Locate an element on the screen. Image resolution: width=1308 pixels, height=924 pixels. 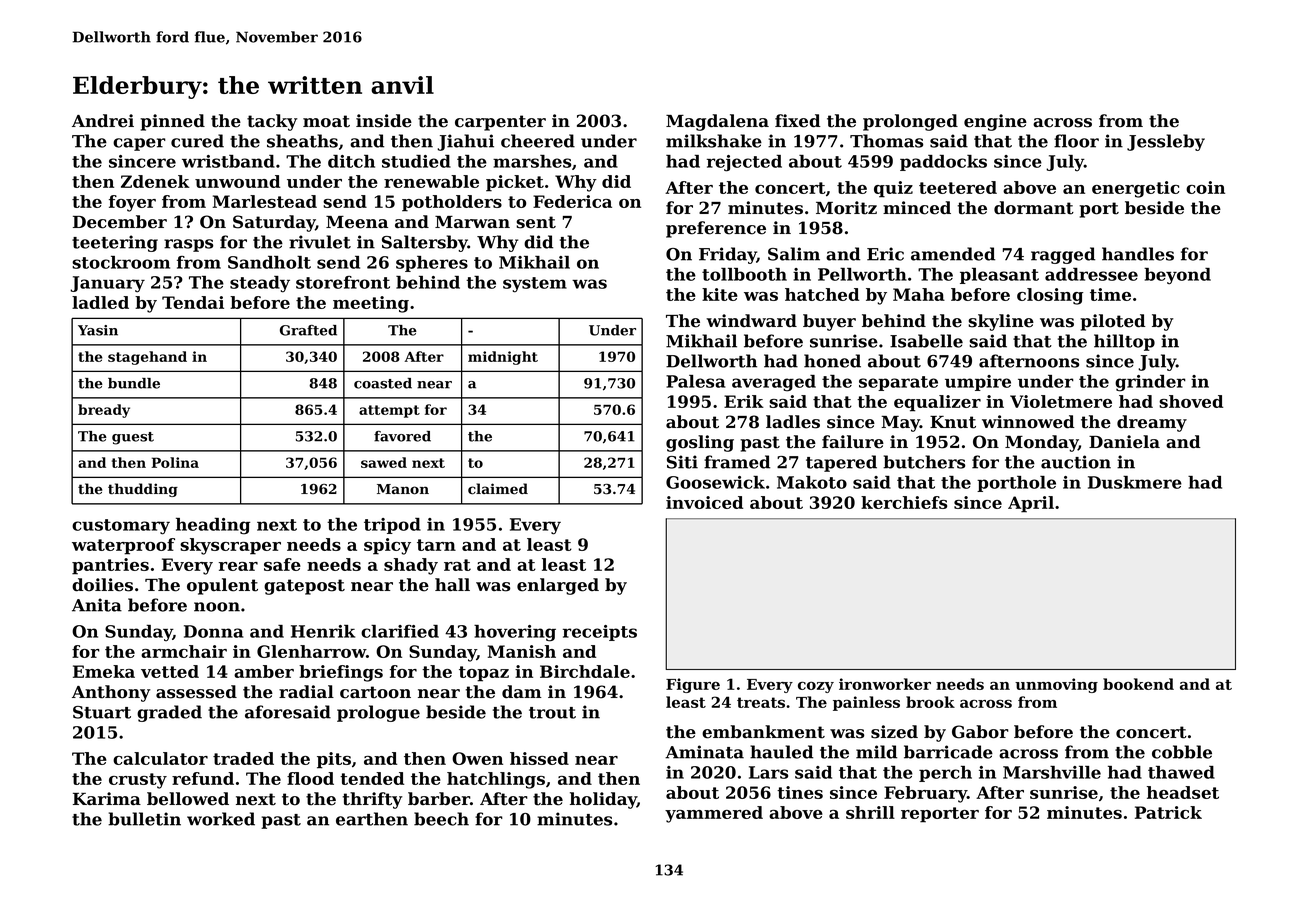
flood is located at coordinates (310, 778).
